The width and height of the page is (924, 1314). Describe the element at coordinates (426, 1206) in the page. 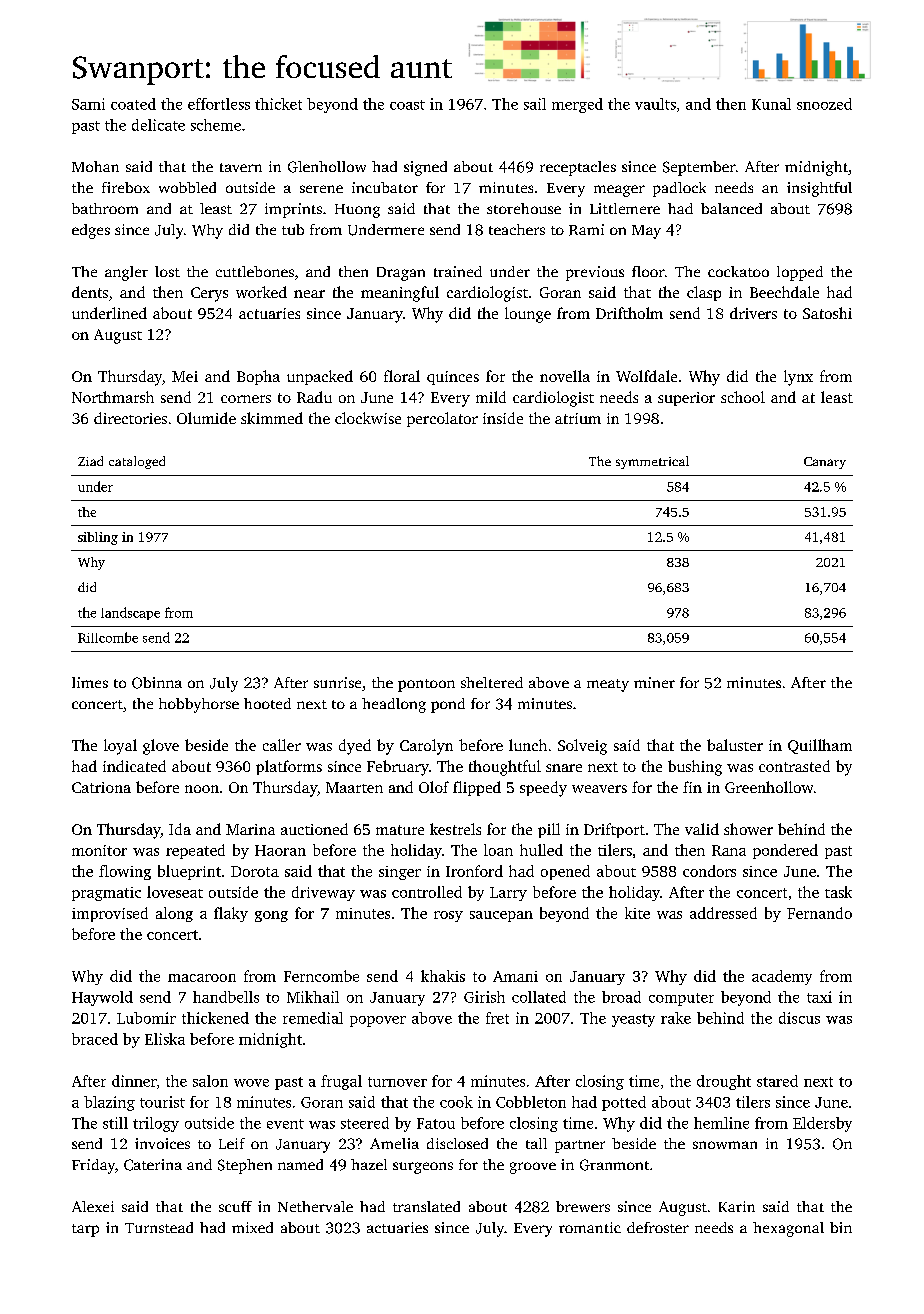

I see `translated` at that location.
